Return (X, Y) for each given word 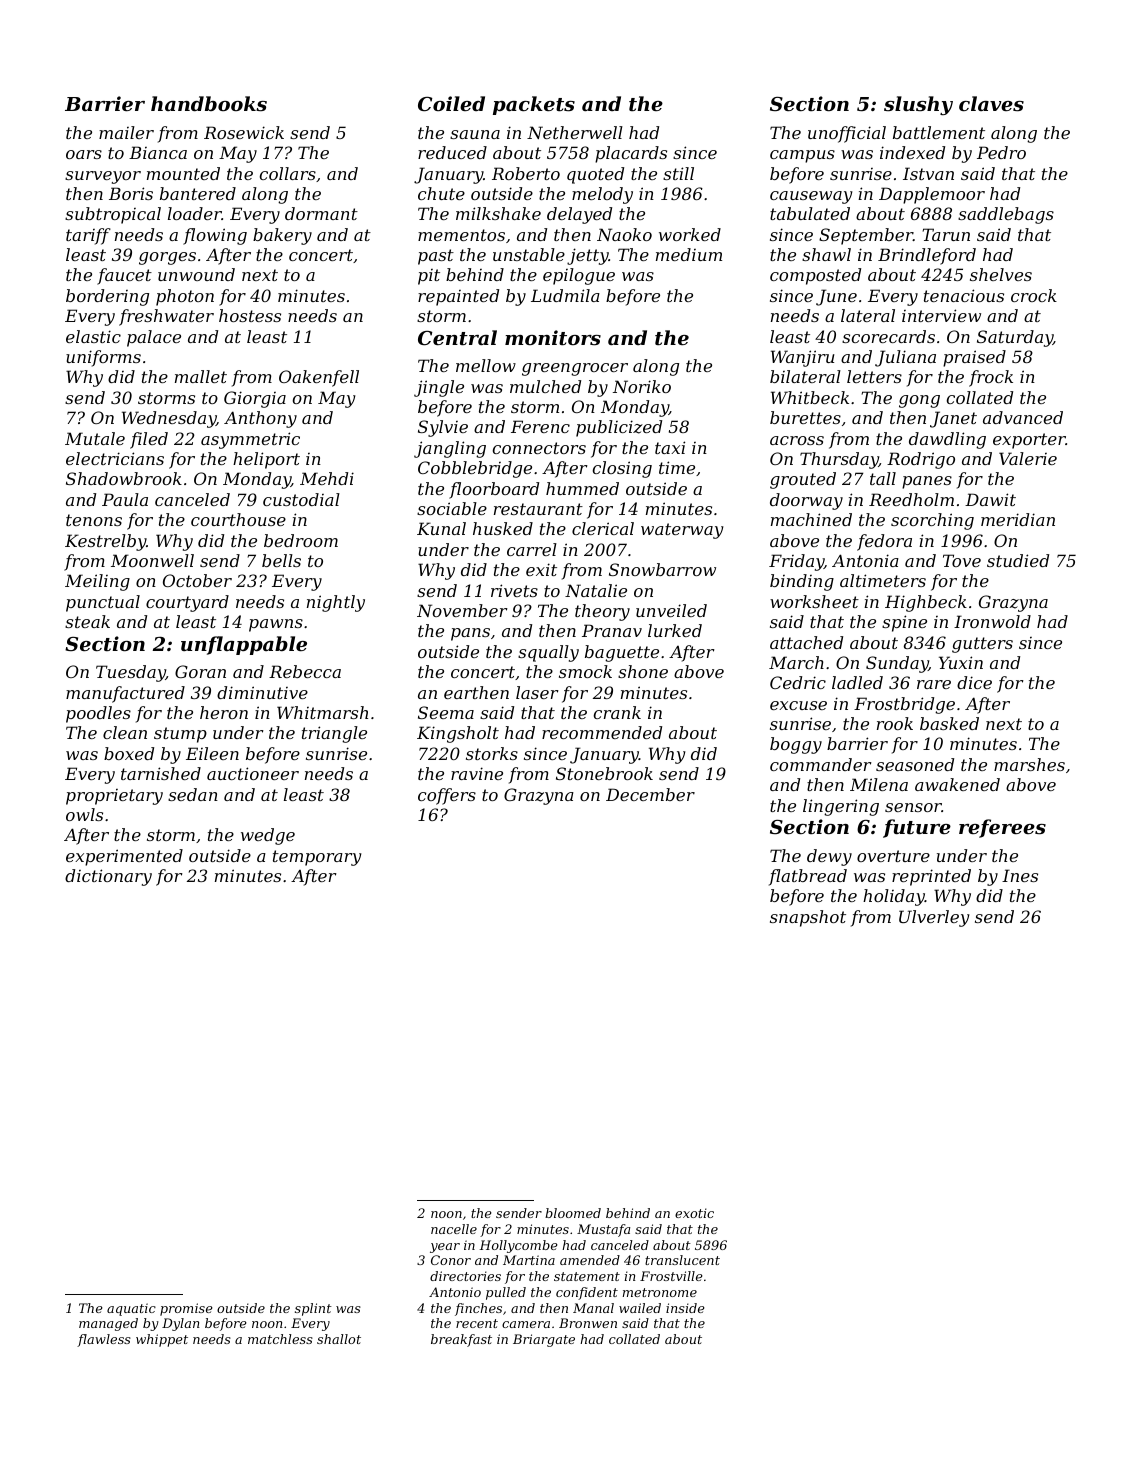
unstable (529, 254)
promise (186, 1309)
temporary (317, 858)
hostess (250, 315)
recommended (602, 732)
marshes (1029, 764)
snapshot (808, 918)
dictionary (108, 877)
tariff (88, 236)
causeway (811, 197)
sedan (193, 794)
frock (991, 378)
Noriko (642, 386)
